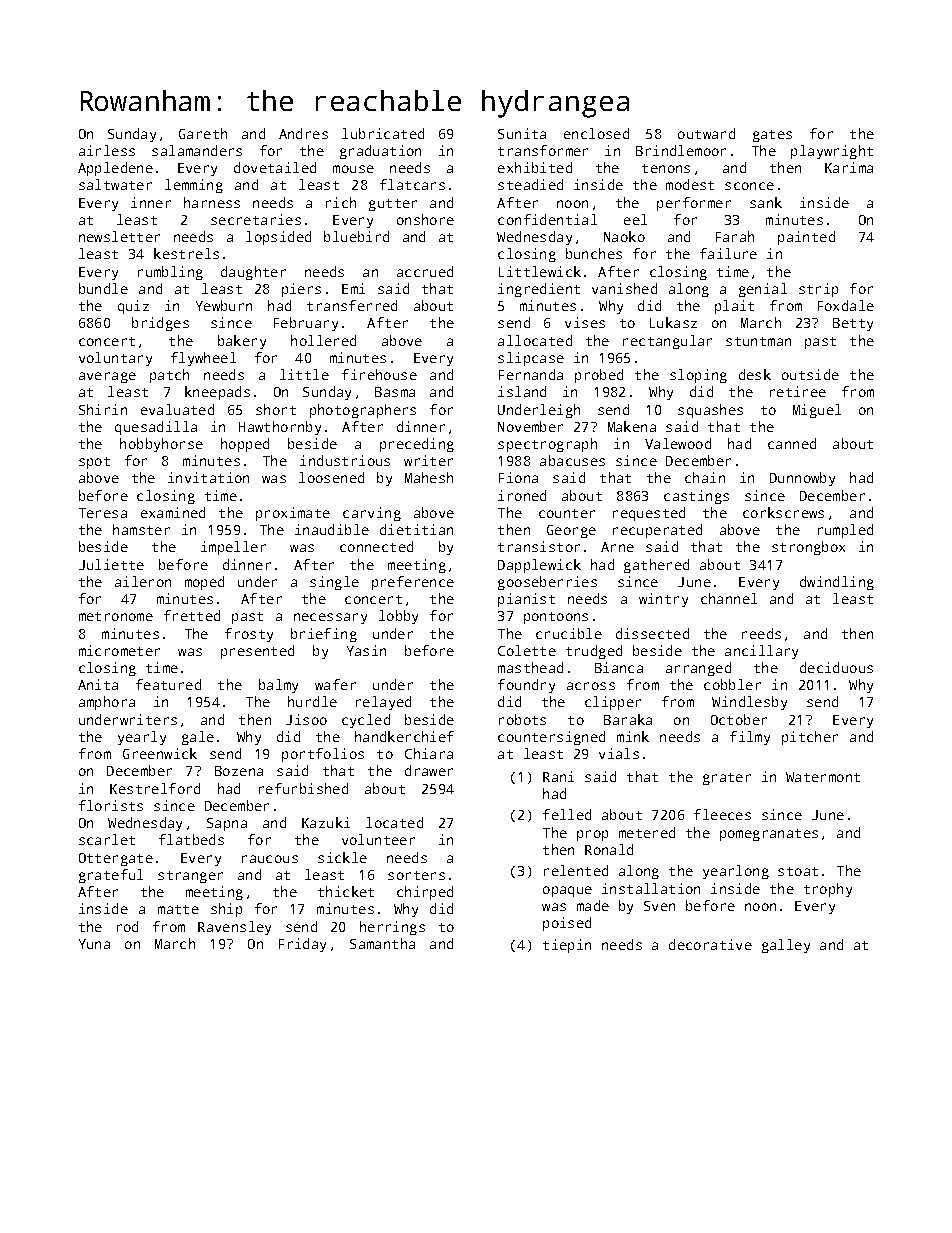  Describe the element at coordinates (94, 944) in the screenshot. I see `Yuna` at that location.
